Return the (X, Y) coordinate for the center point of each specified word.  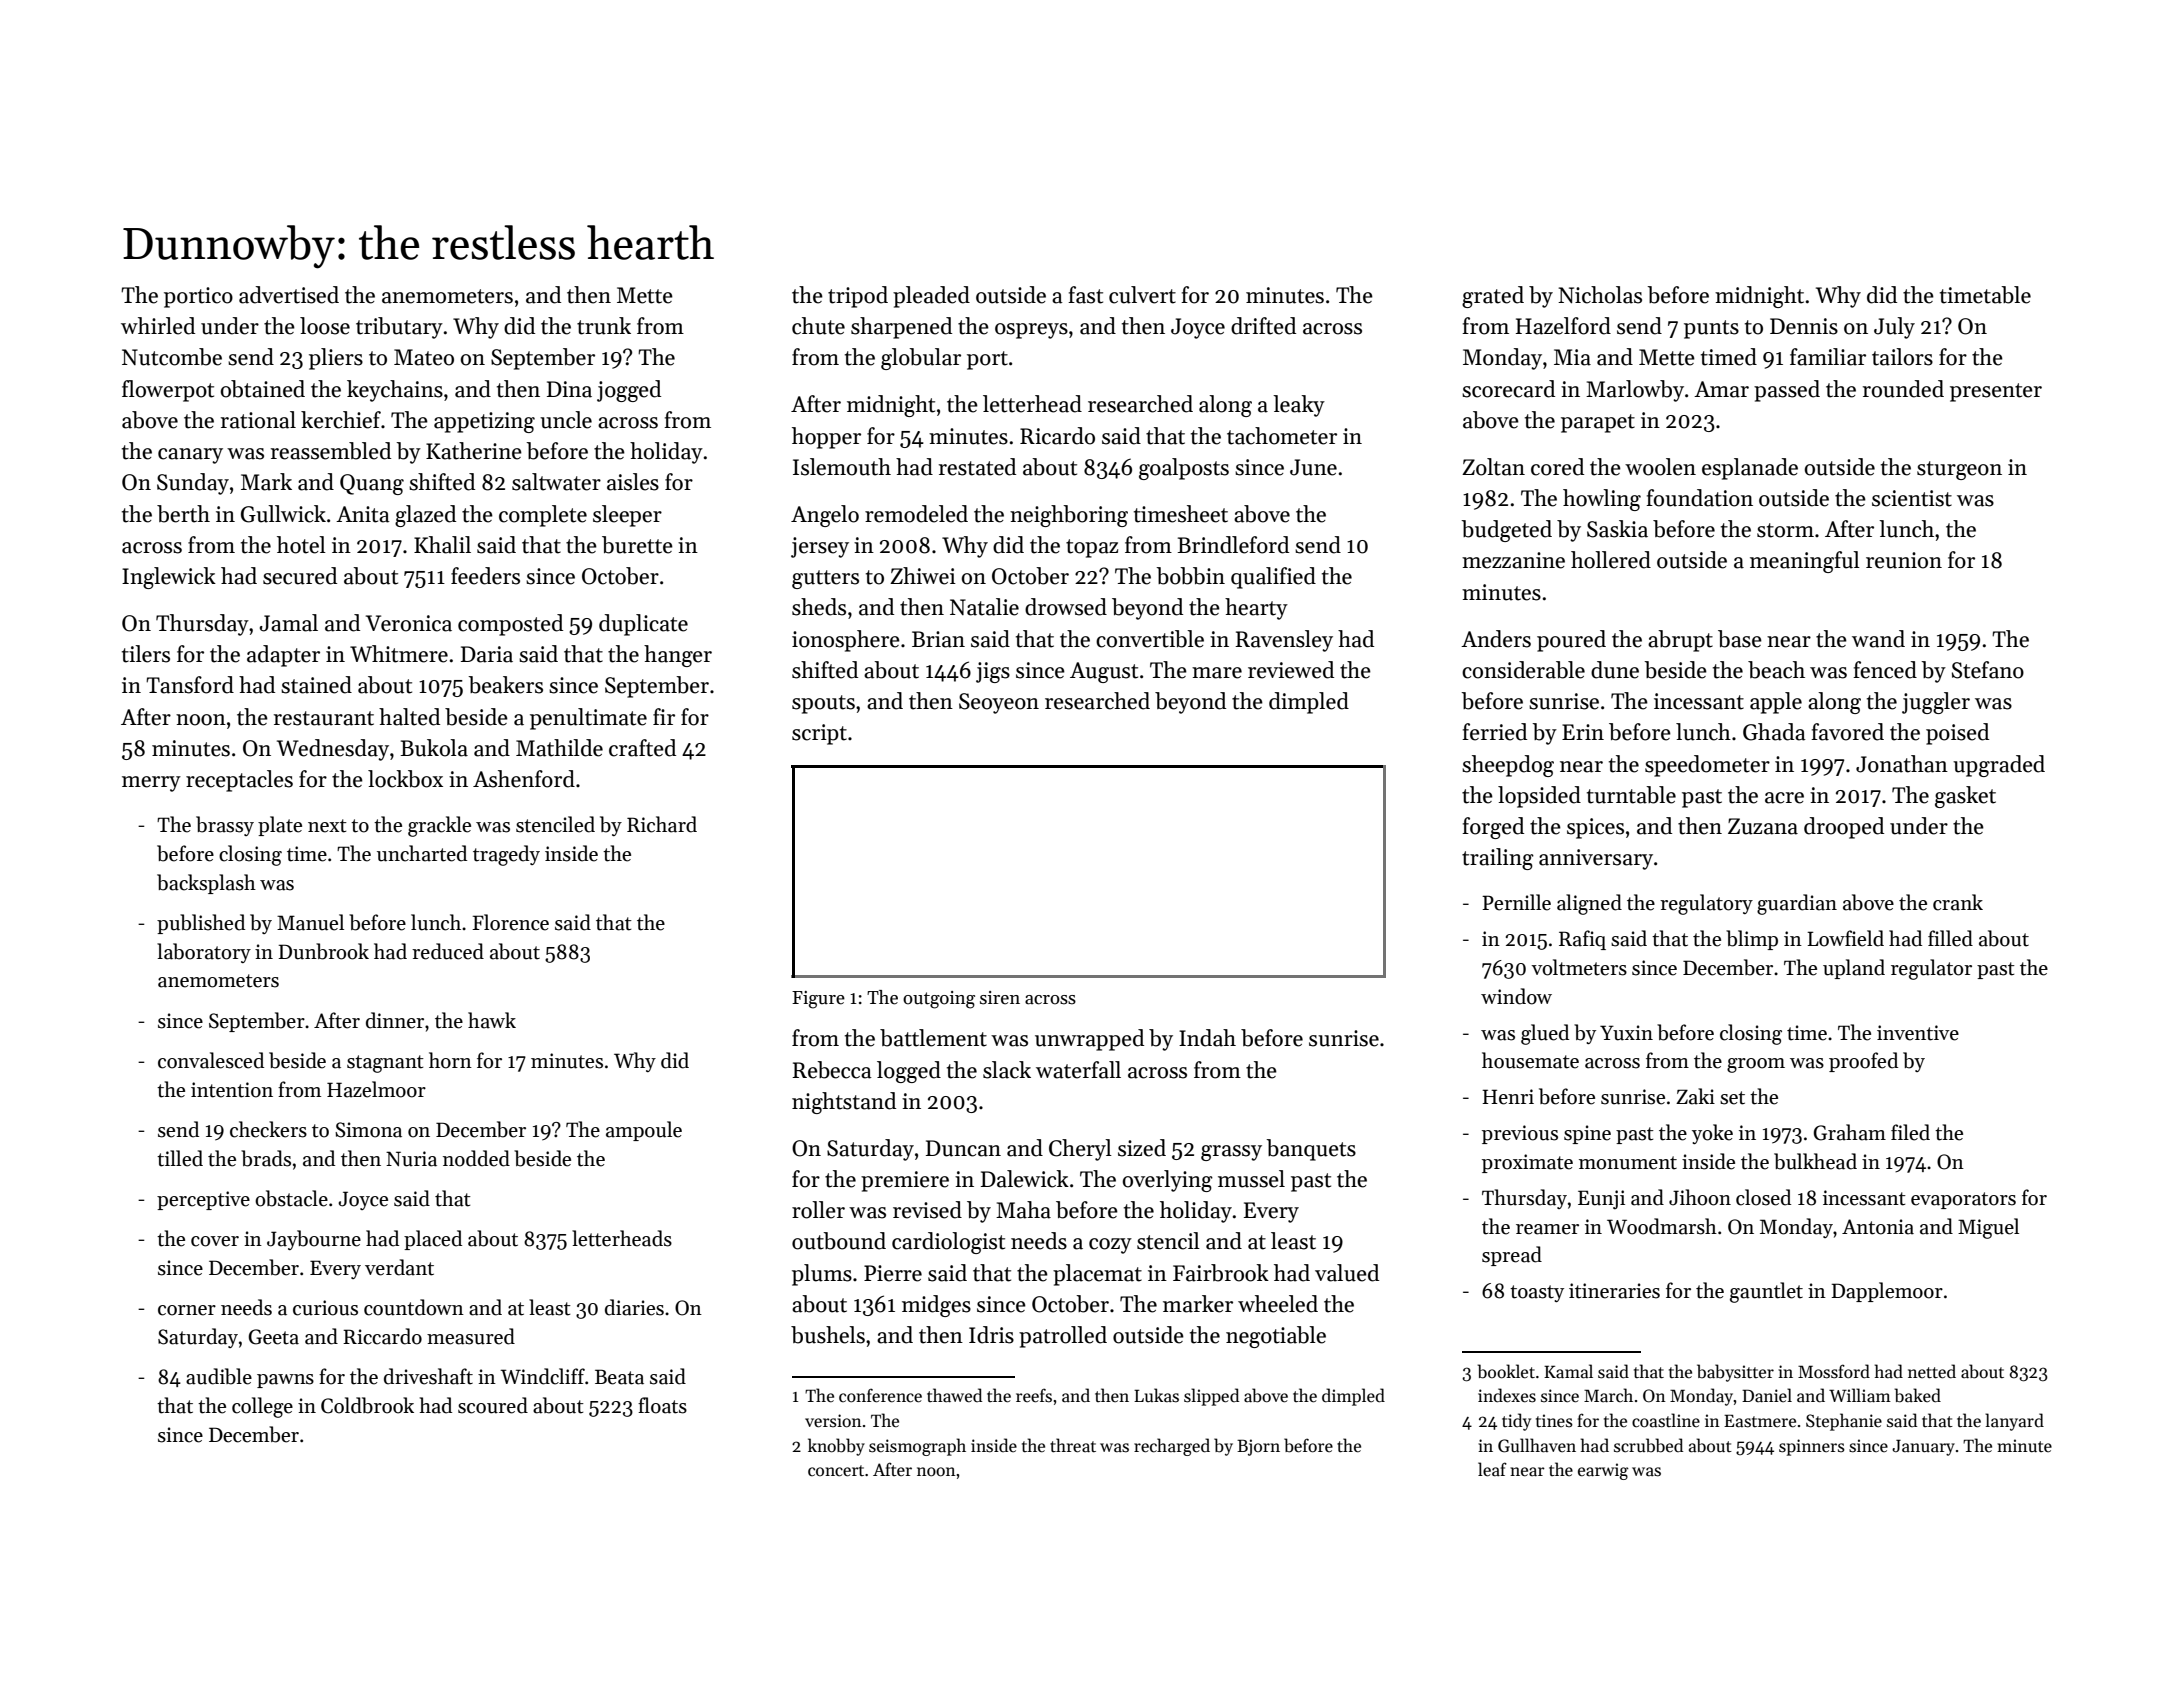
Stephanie (1844, 1422)
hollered (1611, 560)
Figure (818, 1000)
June (1313, 467)
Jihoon (1700, 1197)
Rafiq (1582, 940)
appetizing (484, 422)
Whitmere (399, 654)
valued (1347, 1273)
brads (266, 1158)
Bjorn (1258, 1447)
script (819, 734)
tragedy (506, 855)
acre (1784, 798)
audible (219, 1376)
